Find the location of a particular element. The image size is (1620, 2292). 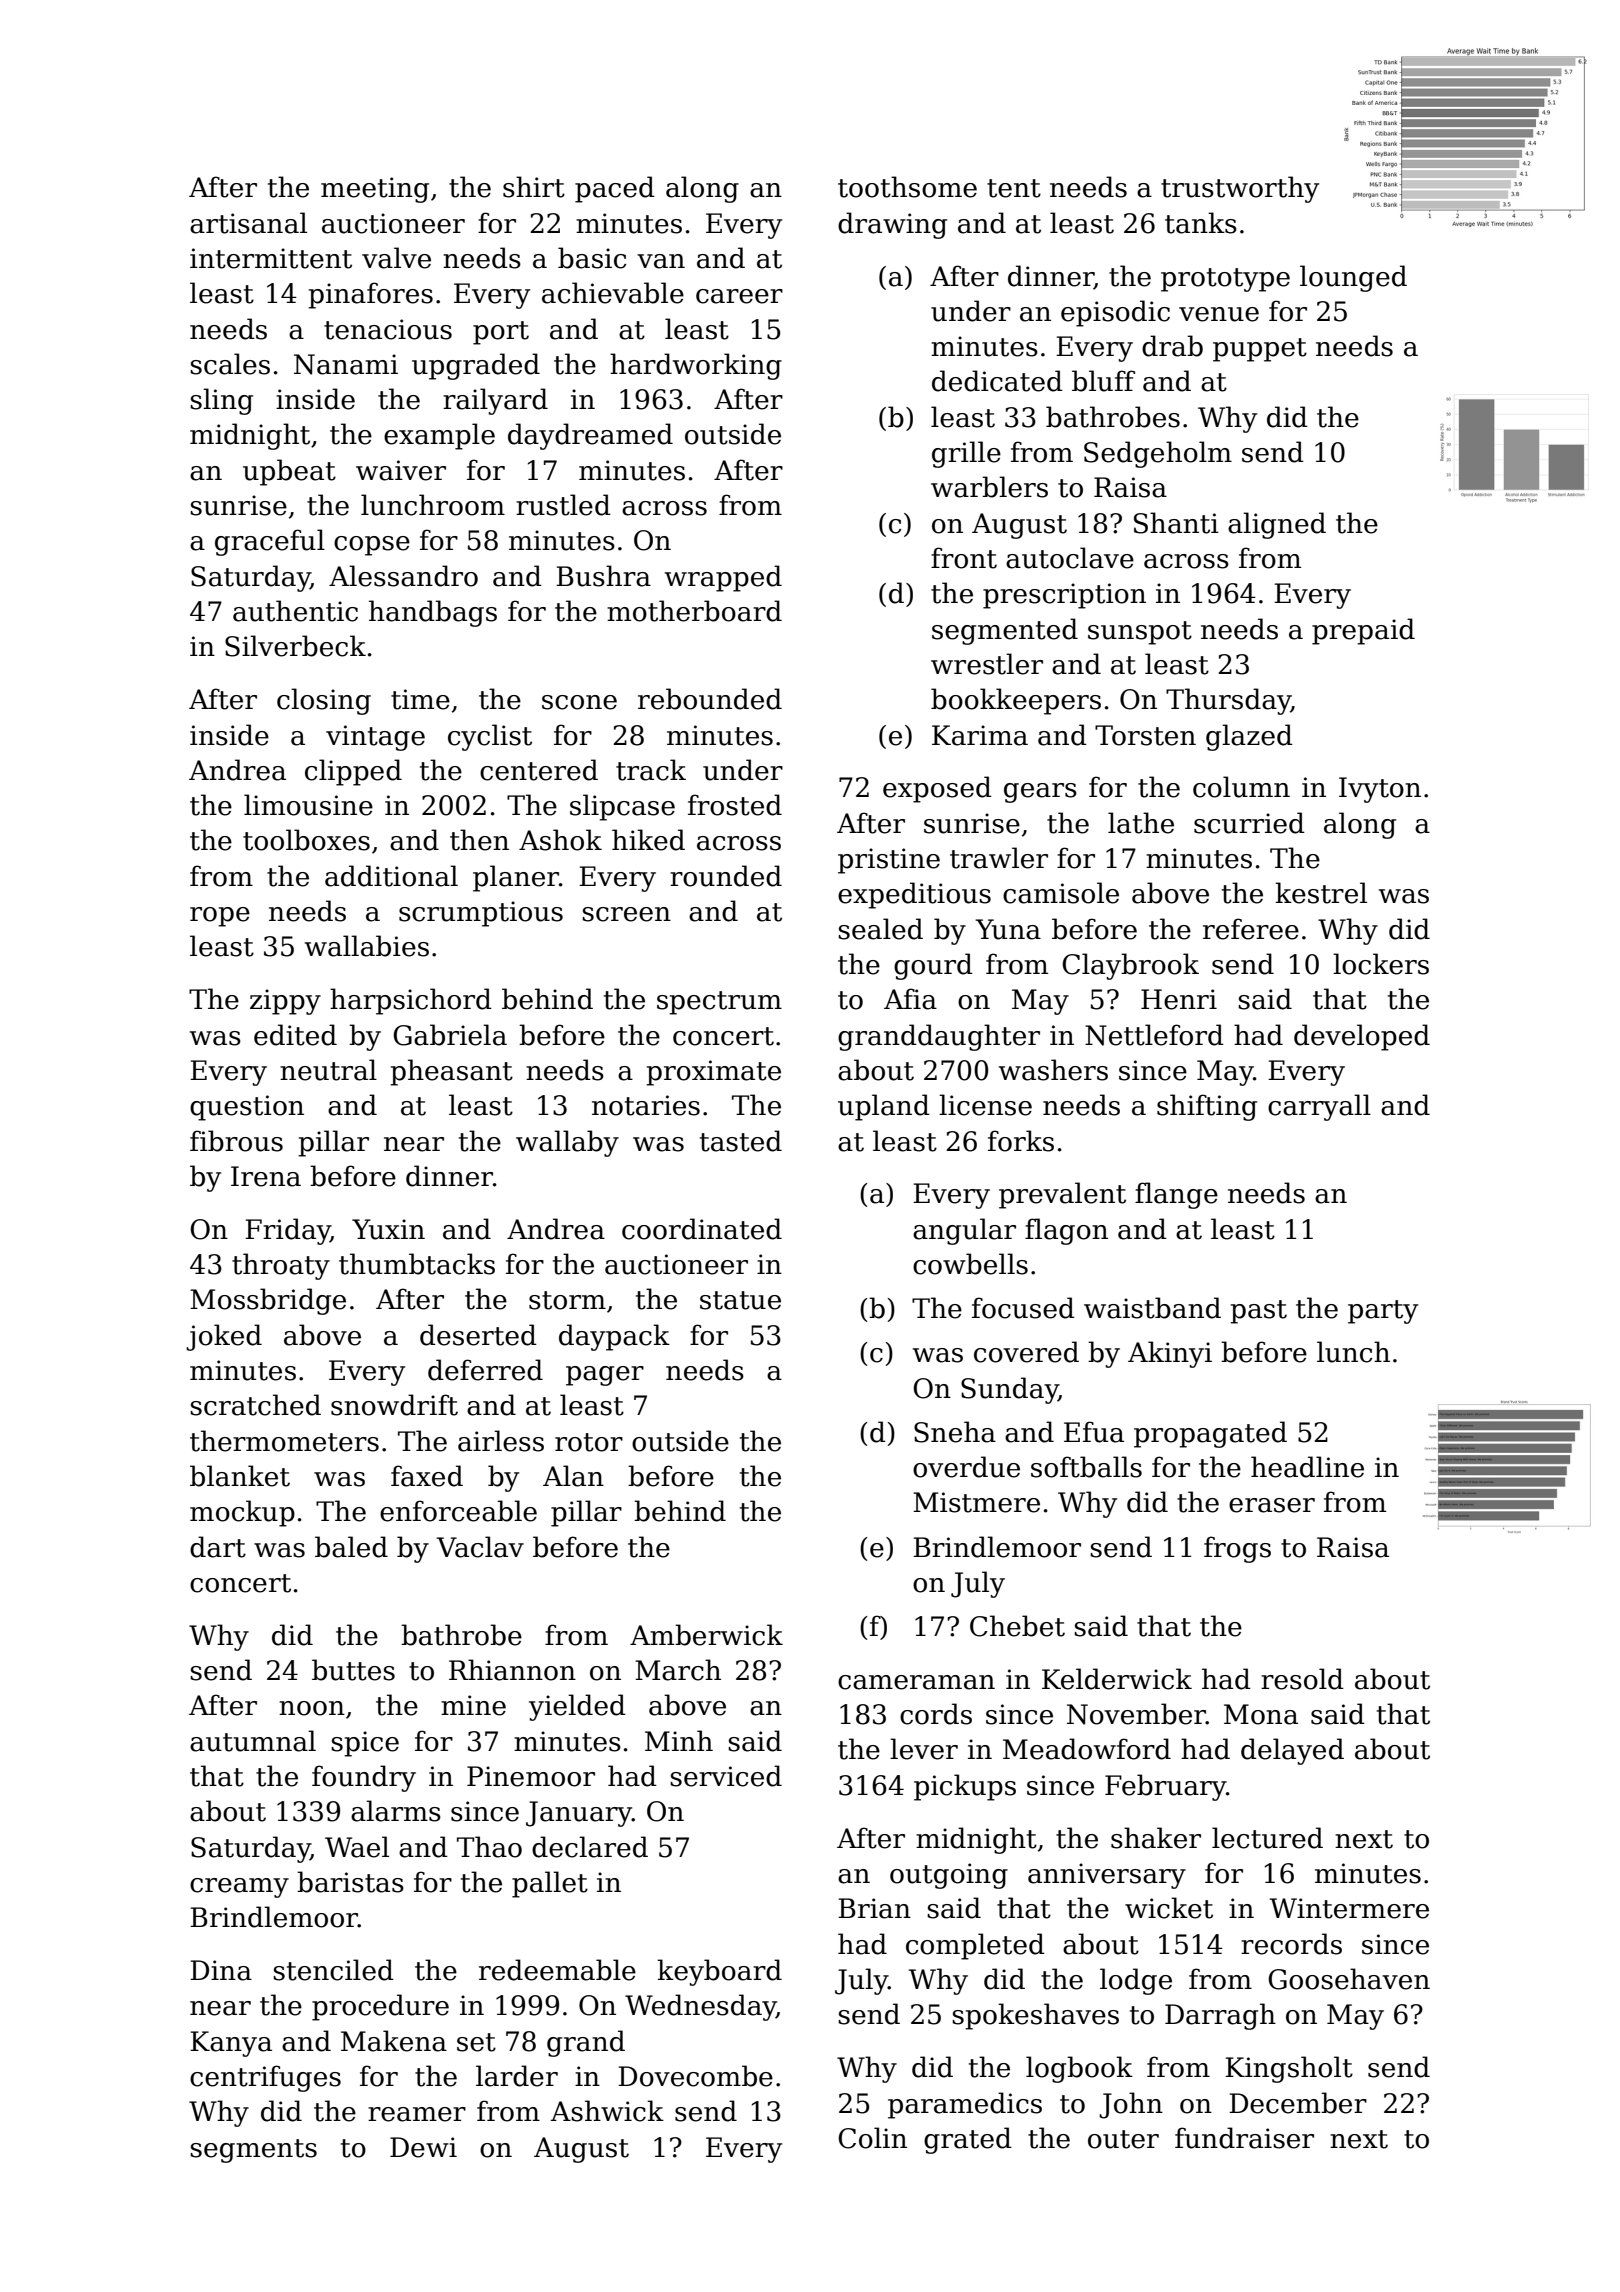

Dewi is located at coordinates (423, 2147).
